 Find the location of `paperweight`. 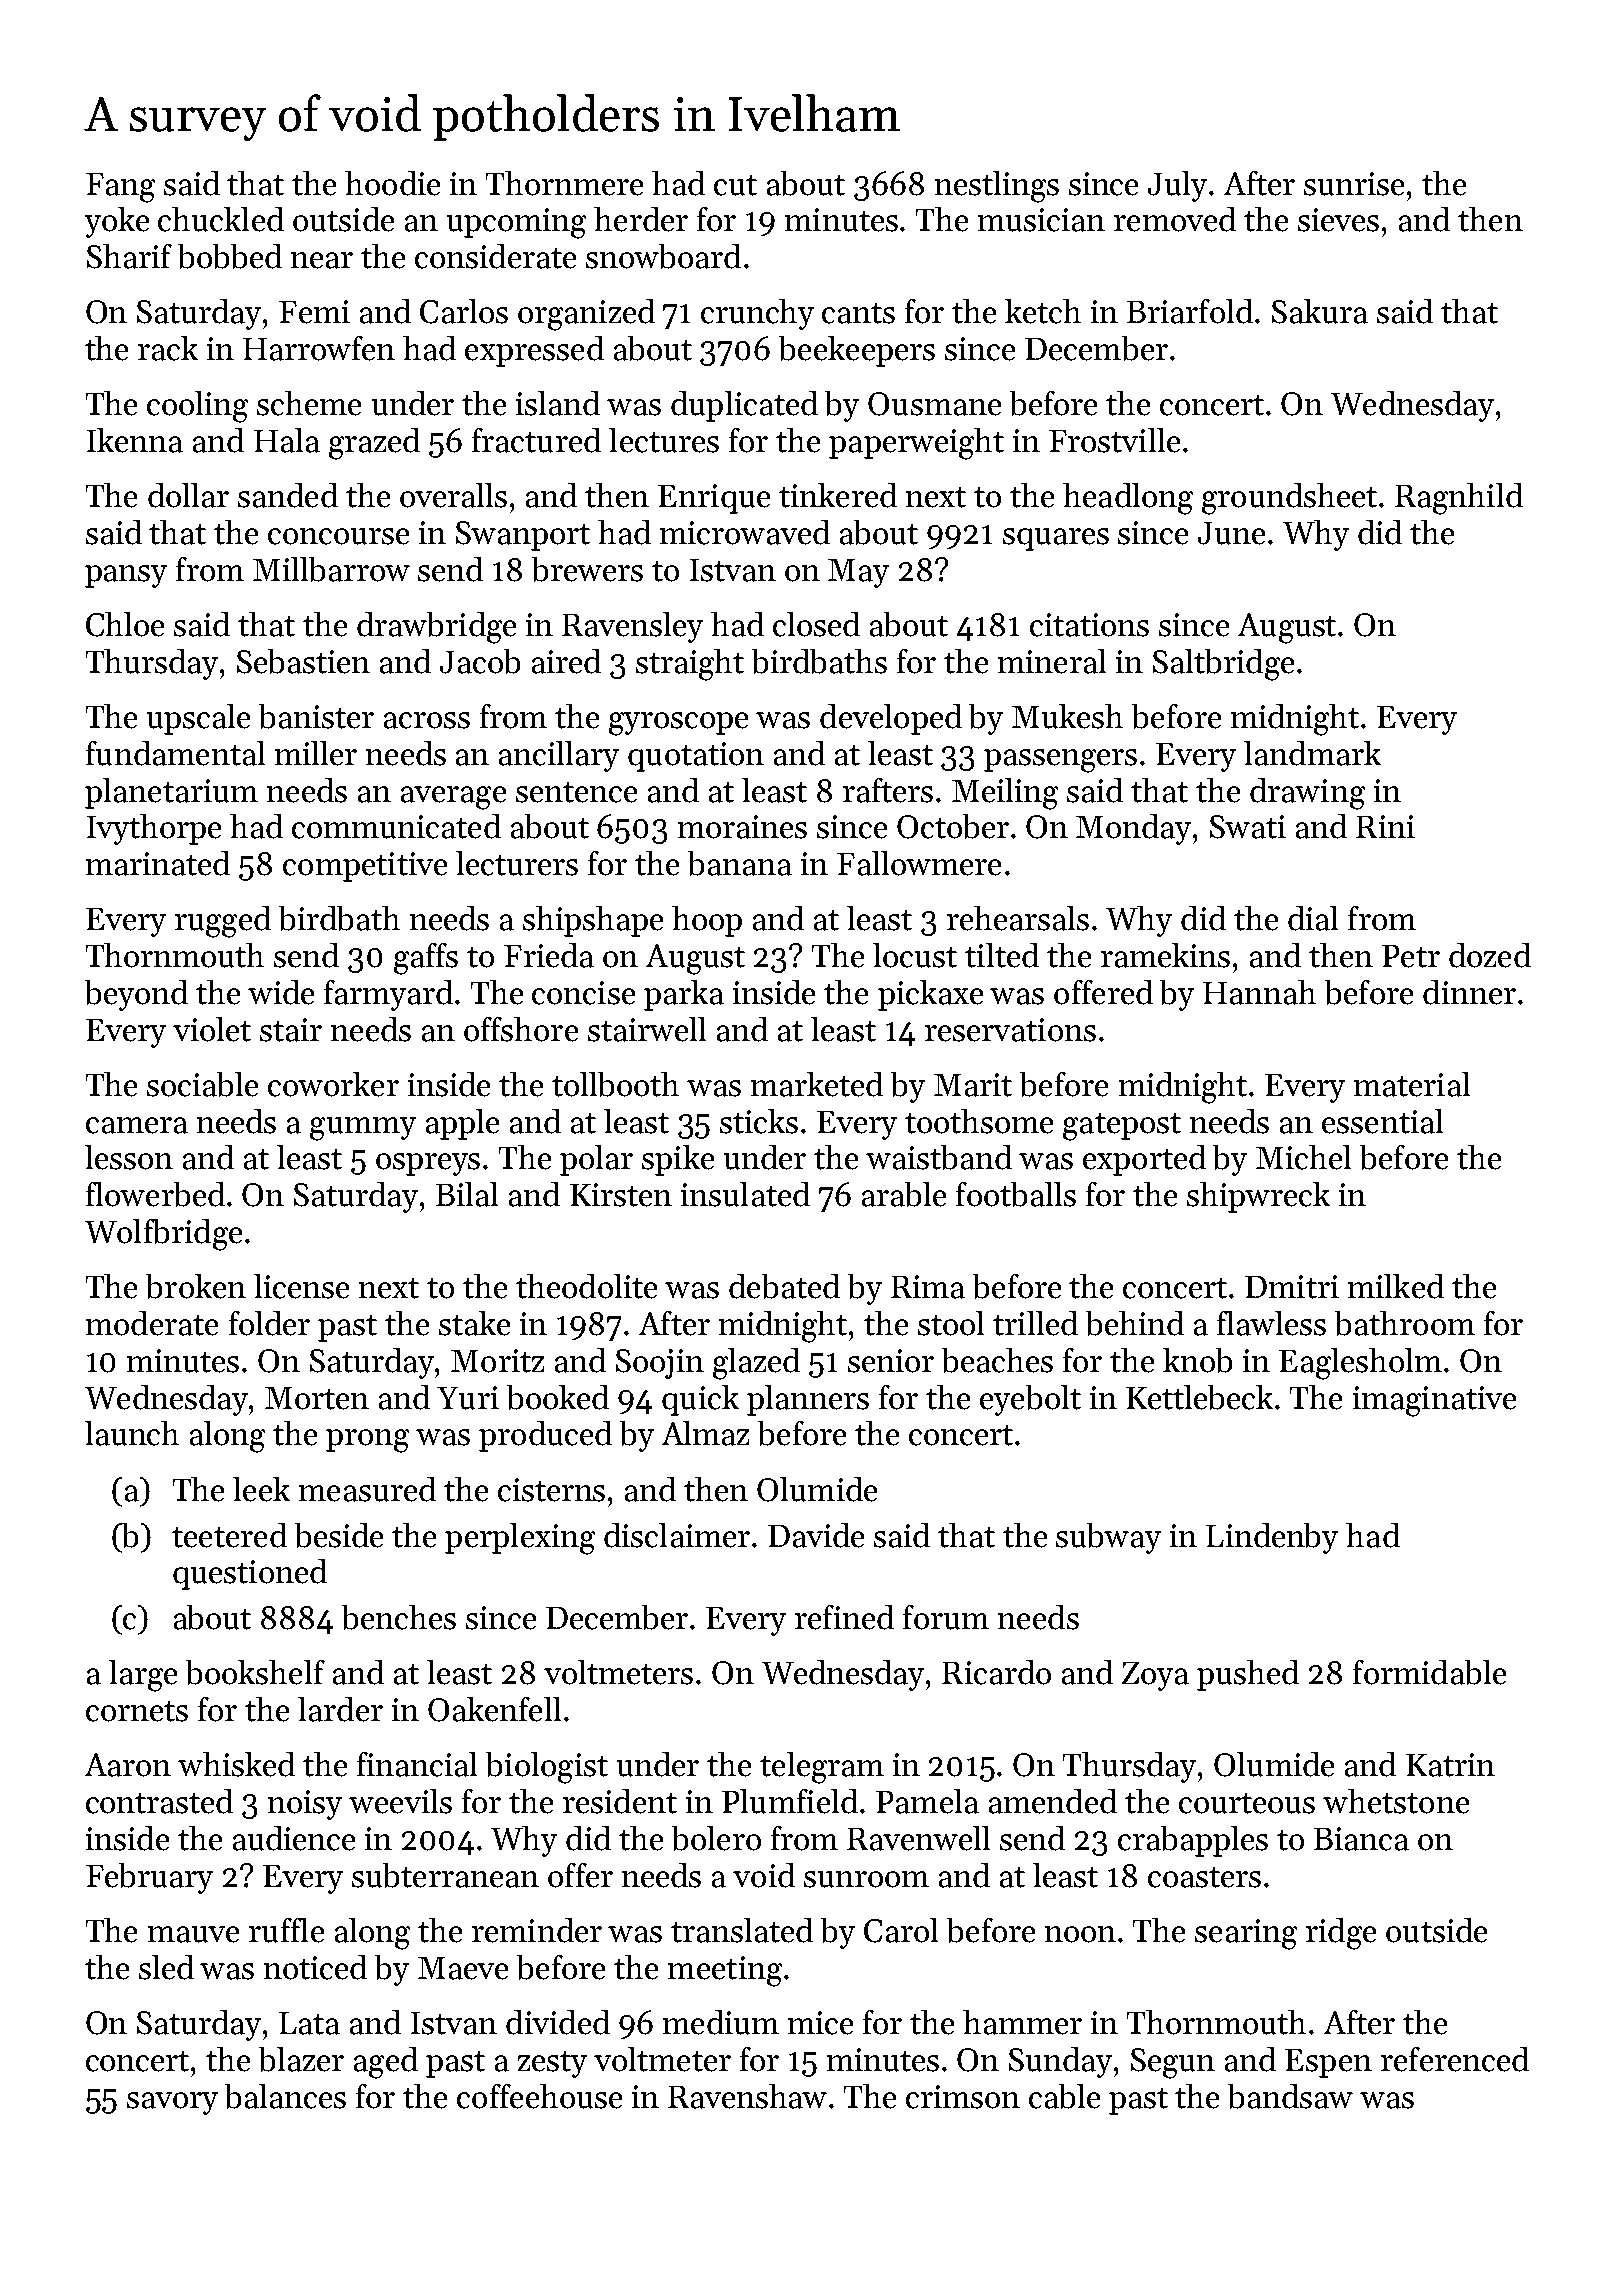

paperweight is located at coordinates (916, 444).
